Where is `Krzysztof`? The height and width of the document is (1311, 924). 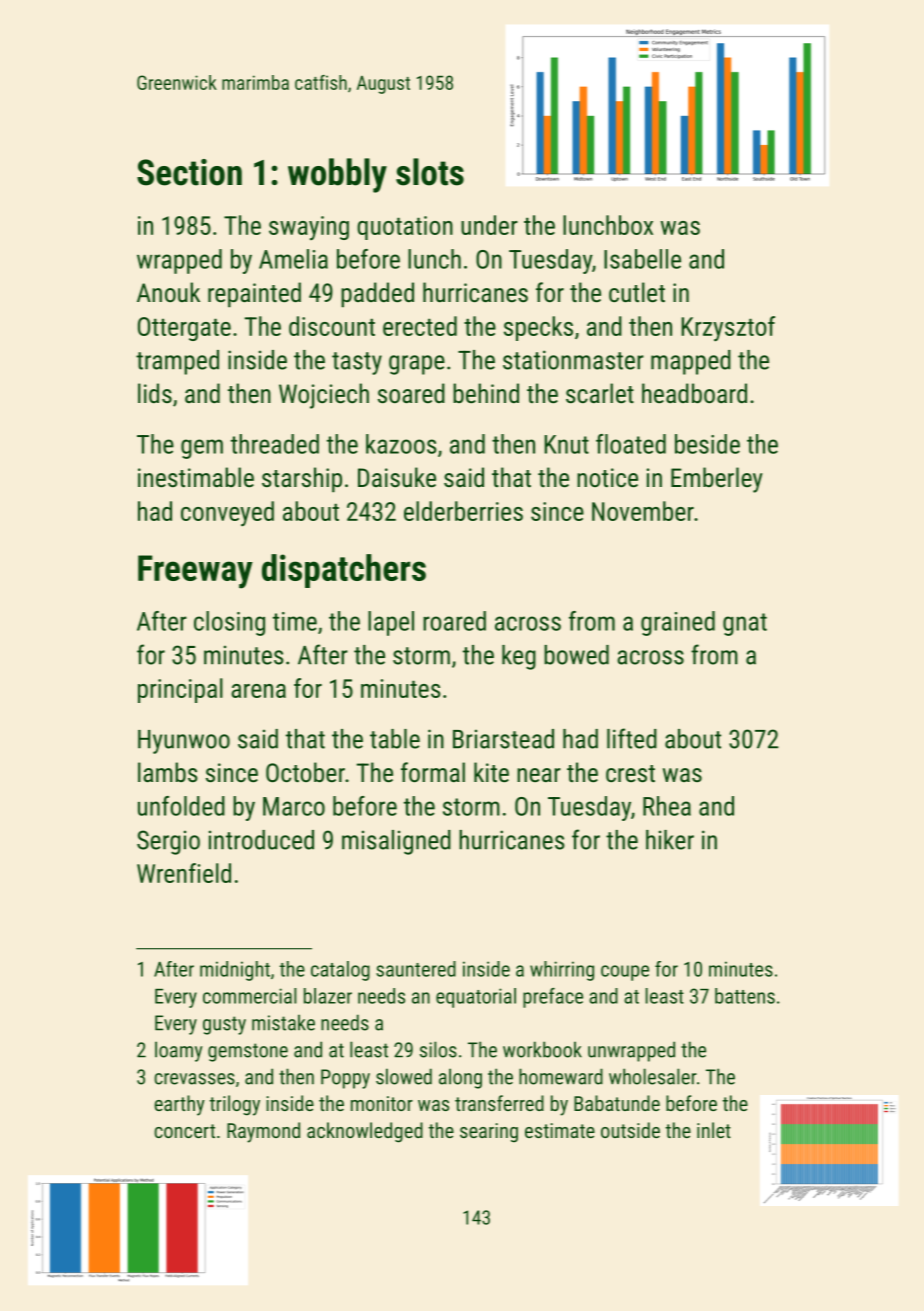 Krzysztof is located at coordinates (728, 328).
